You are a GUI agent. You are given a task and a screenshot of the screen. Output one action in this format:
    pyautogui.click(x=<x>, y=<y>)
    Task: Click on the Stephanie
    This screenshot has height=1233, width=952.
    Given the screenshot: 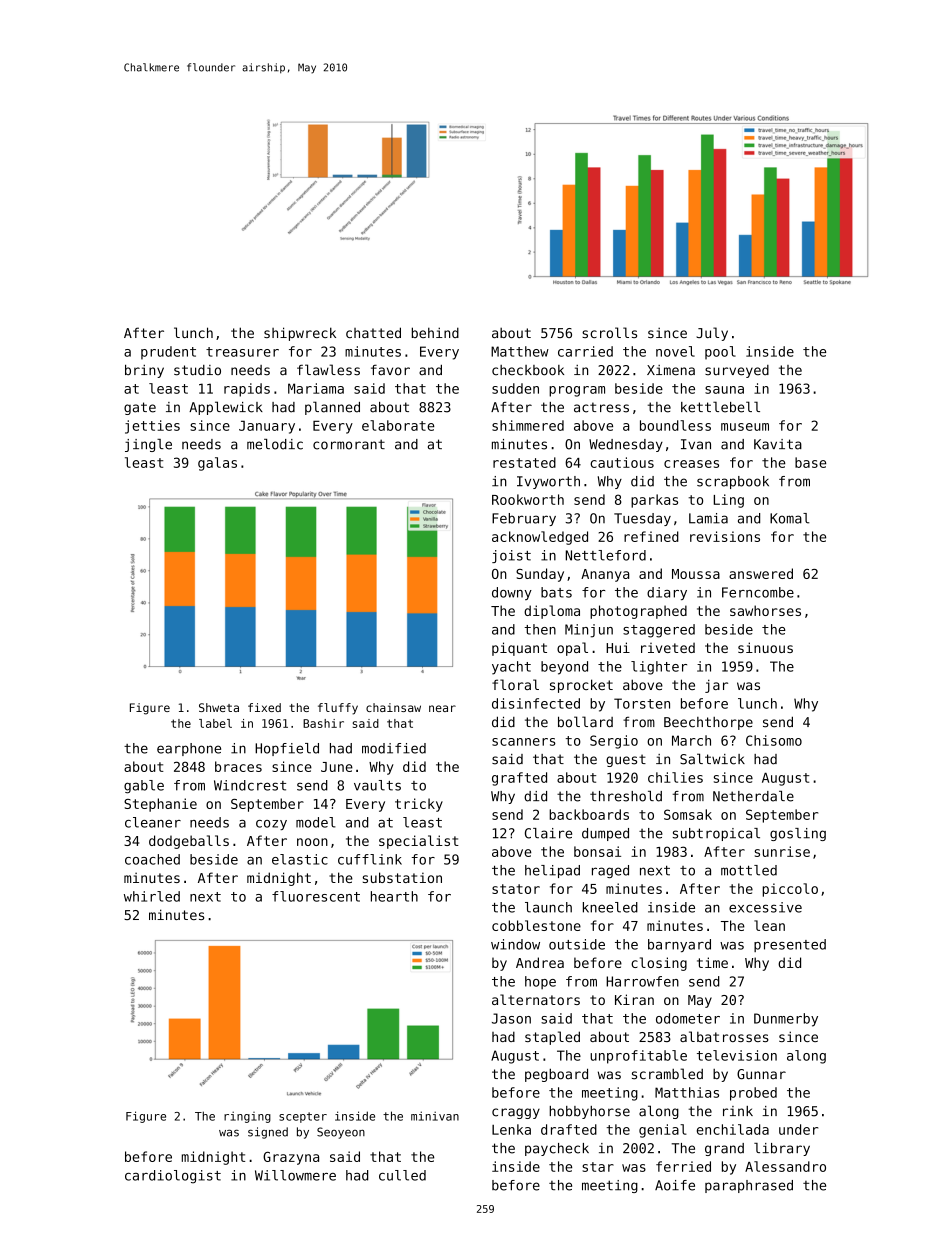 What is the action you would take?
    pyautogui.click(x=160, y=805)
